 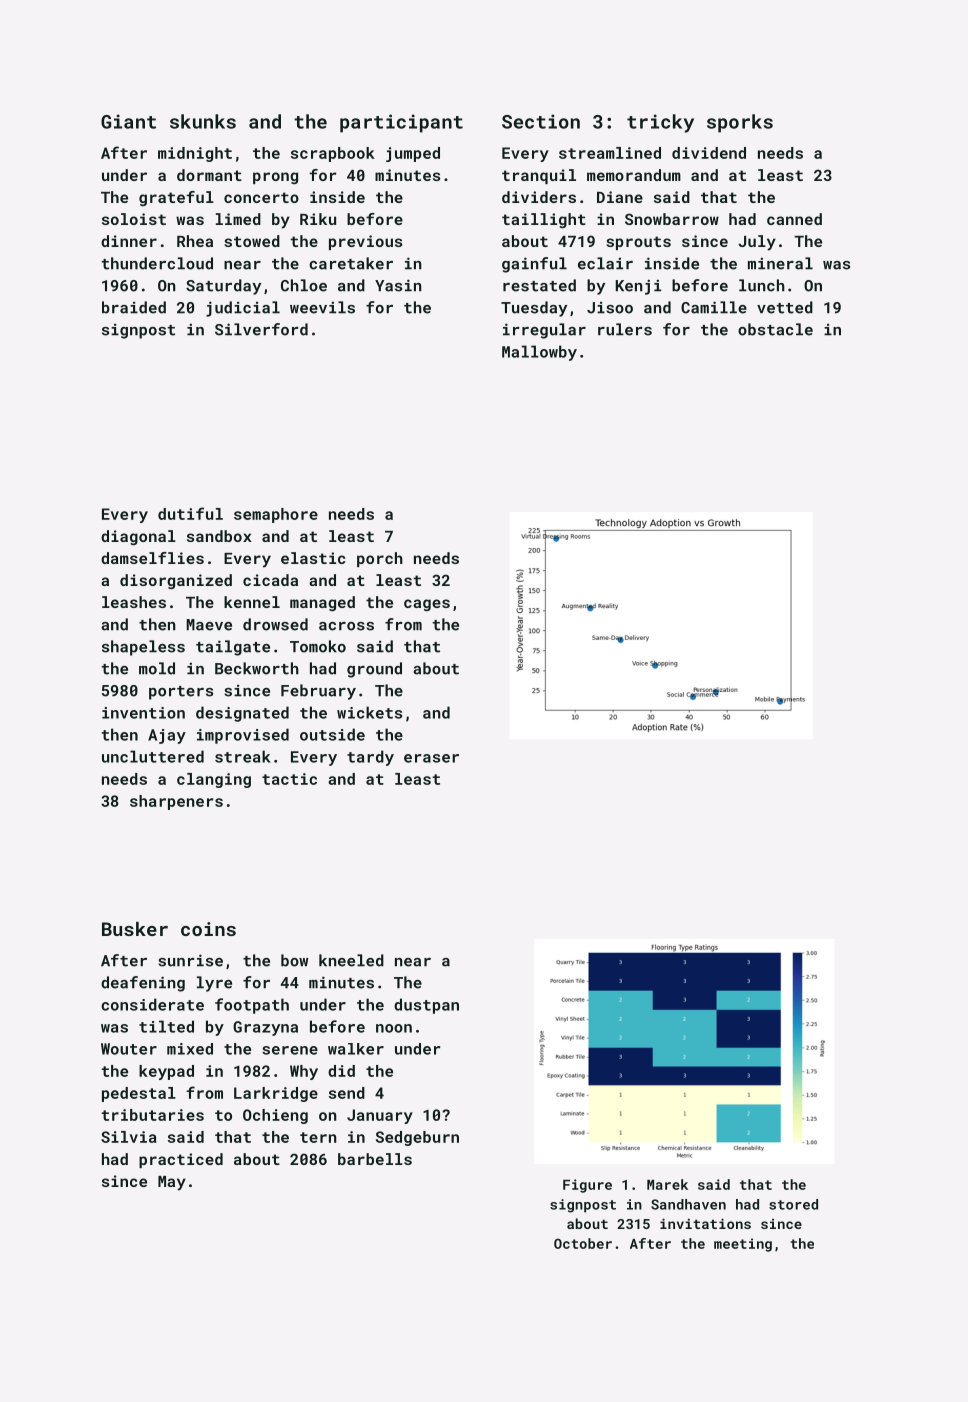 I want to click on keypad, so click(x=166, y=1072).
